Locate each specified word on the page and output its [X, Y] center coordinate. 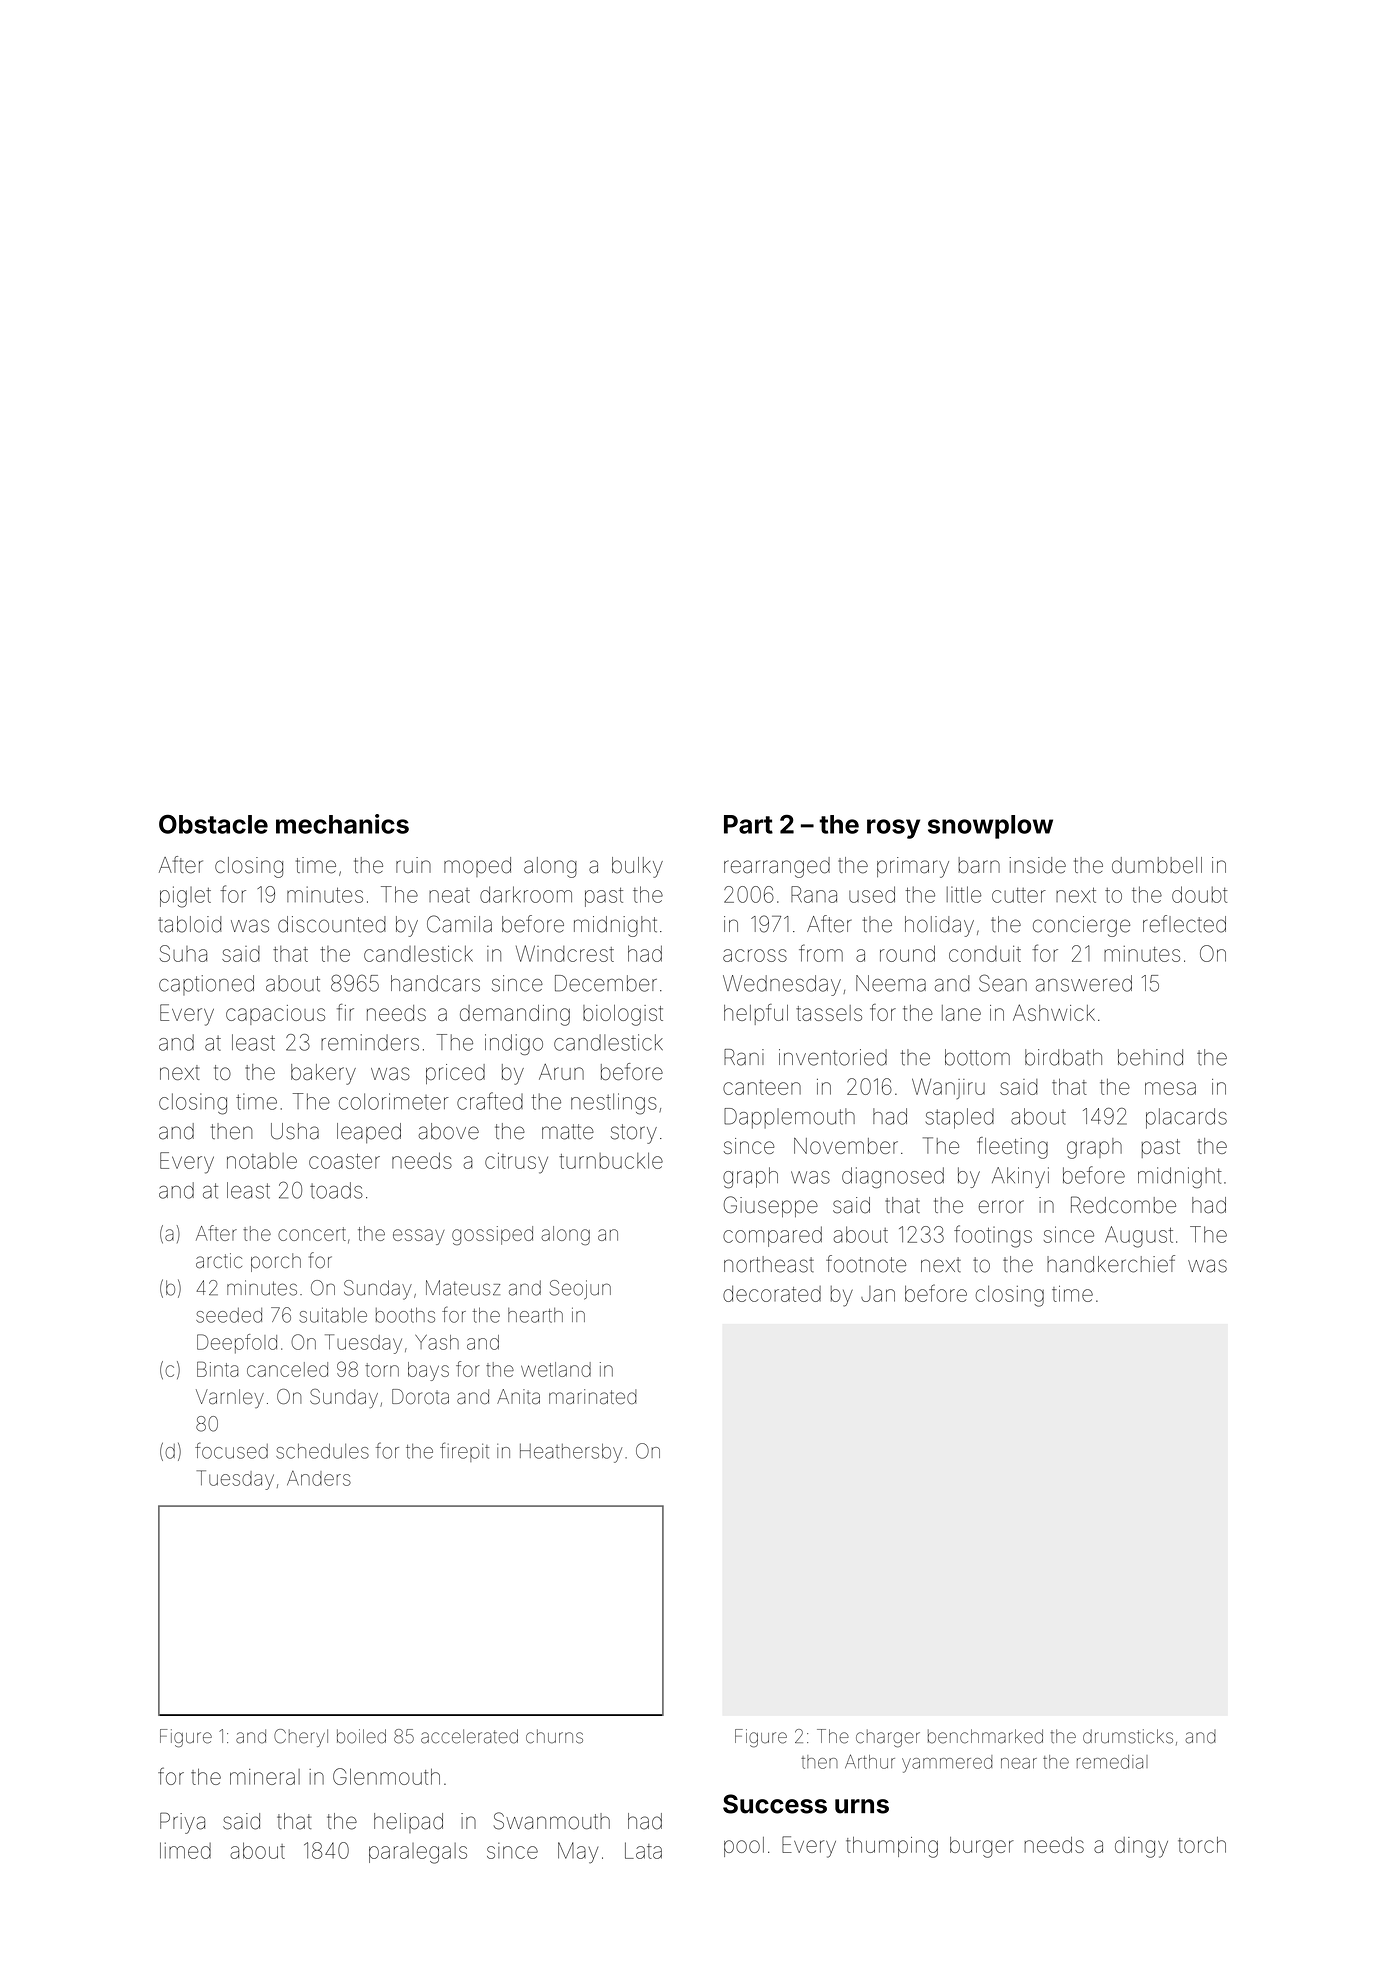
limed [185, 1850]
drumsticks [1128, 1736]
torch [1202, 1845]
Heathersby [571, 1453]
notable [262, 1161]
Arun [561, 1072]
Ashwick [1054, 1012]
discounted [332, 924]
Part [748, 824]
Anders [319, 1478]
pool [744, 1847]
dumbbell [1157, 865]
